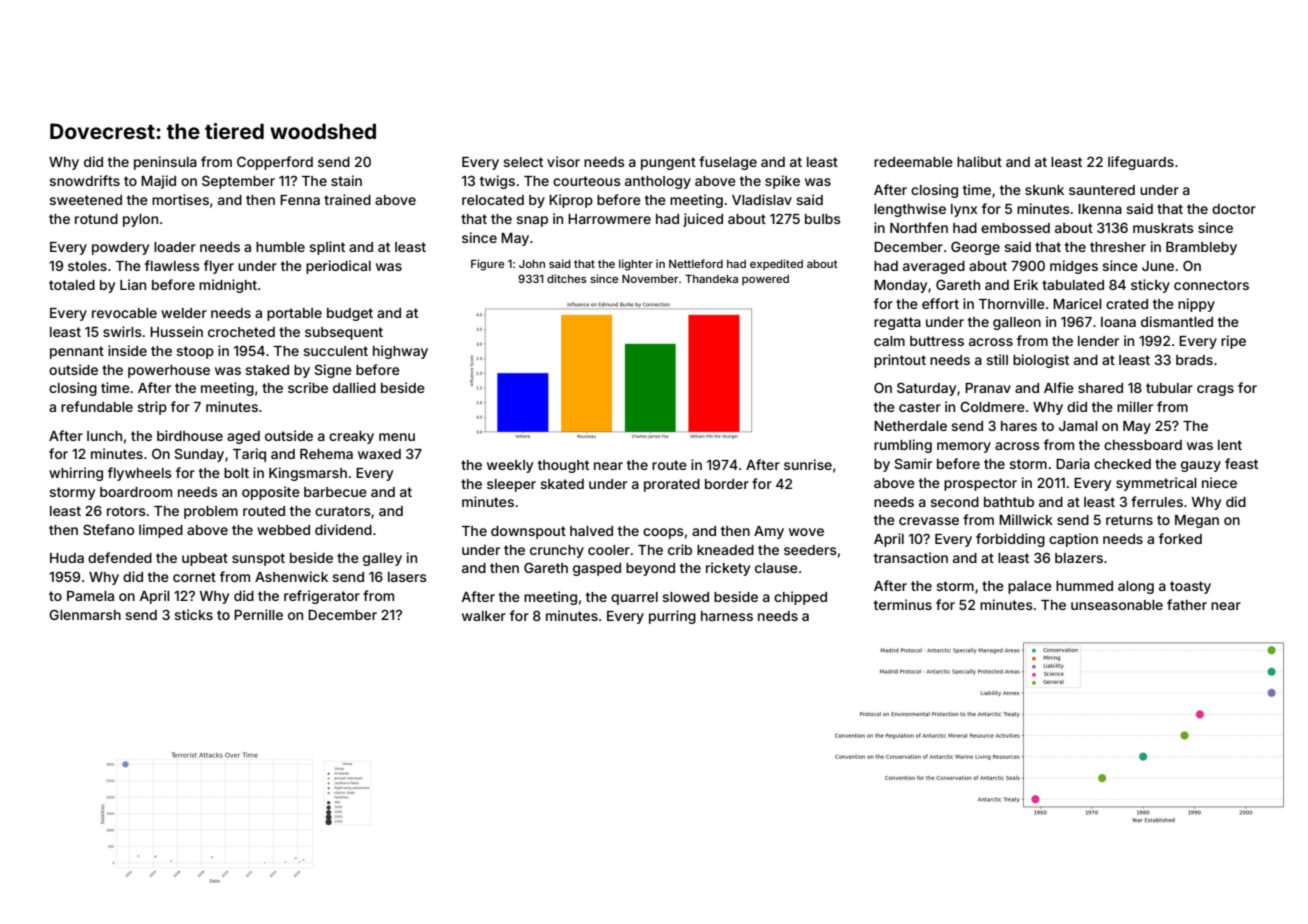 The height and width of the screenshot is (924, 1308). Describe the element at coordinates (190, 435) in the screenshot. I see `birdhouse` at that location.
